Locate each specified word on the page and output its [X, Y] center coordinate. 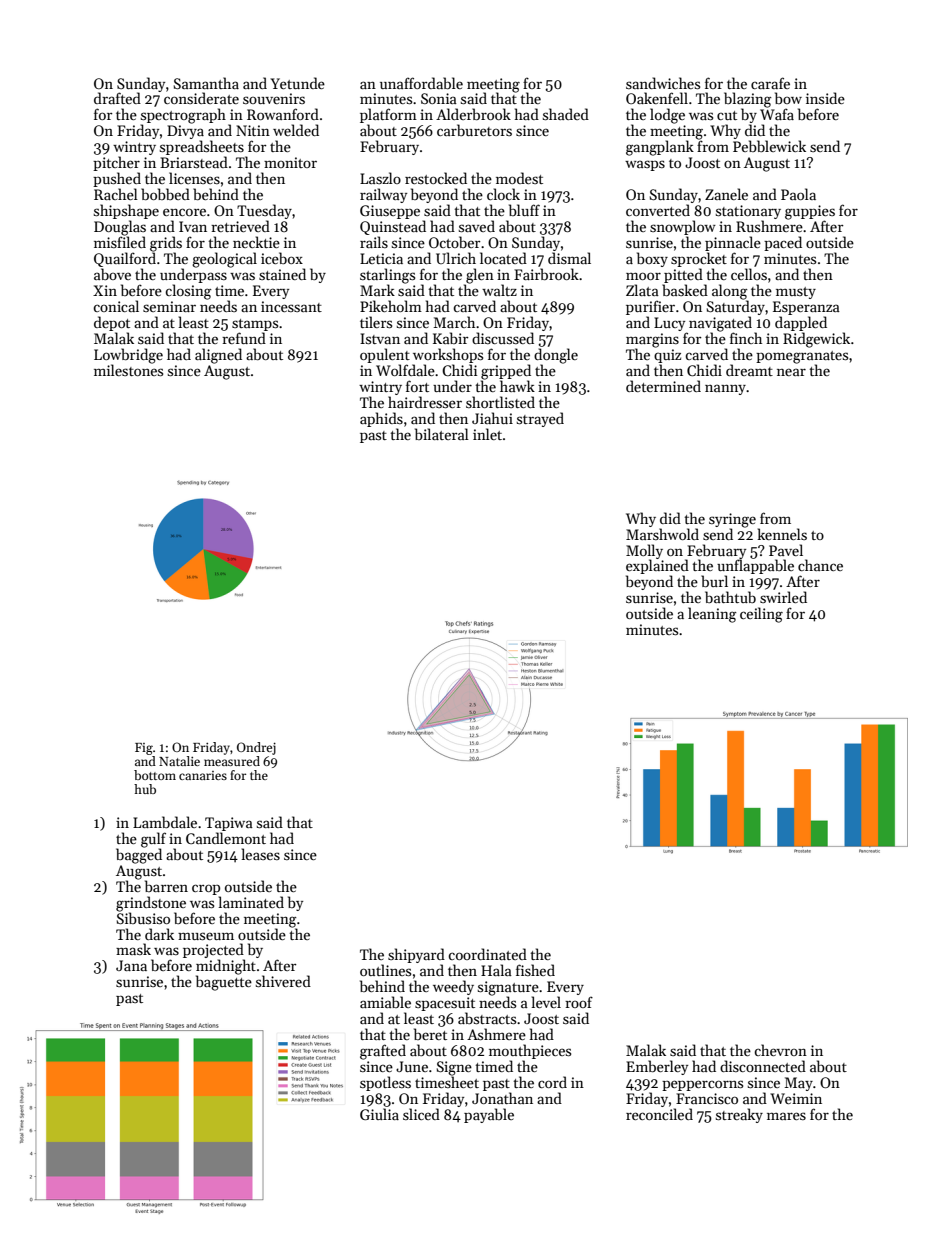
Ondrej [256, 748]
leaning [712, 615]
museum [206, 936]
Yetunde [297, 83]
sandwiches [663, 83]
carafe [770, 83]
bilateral [442, 434]
